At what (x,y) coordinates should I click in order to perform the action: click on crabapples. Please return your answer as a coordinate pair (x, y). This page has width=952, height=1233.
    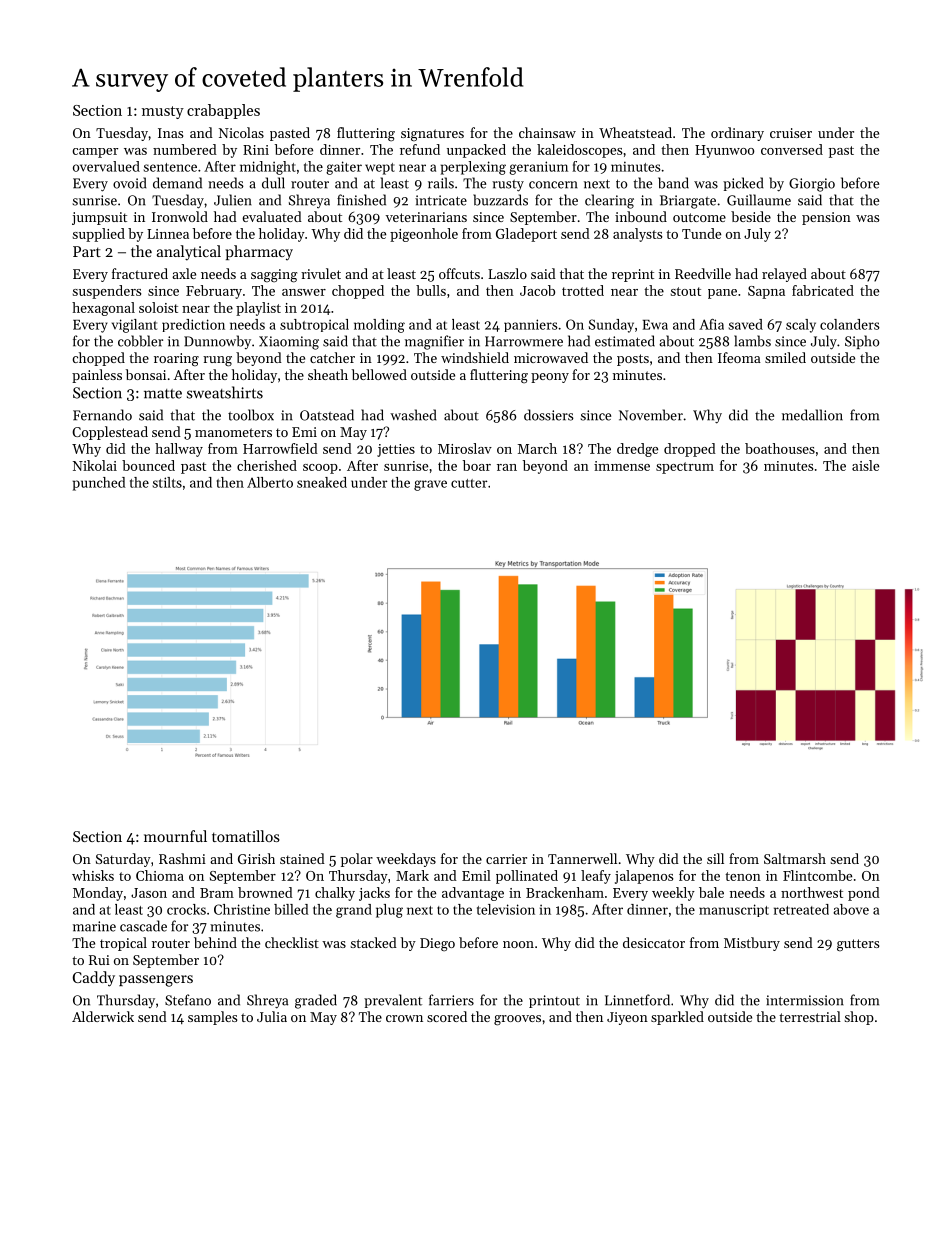
    Looking at the image, I should click on (223, 111).
